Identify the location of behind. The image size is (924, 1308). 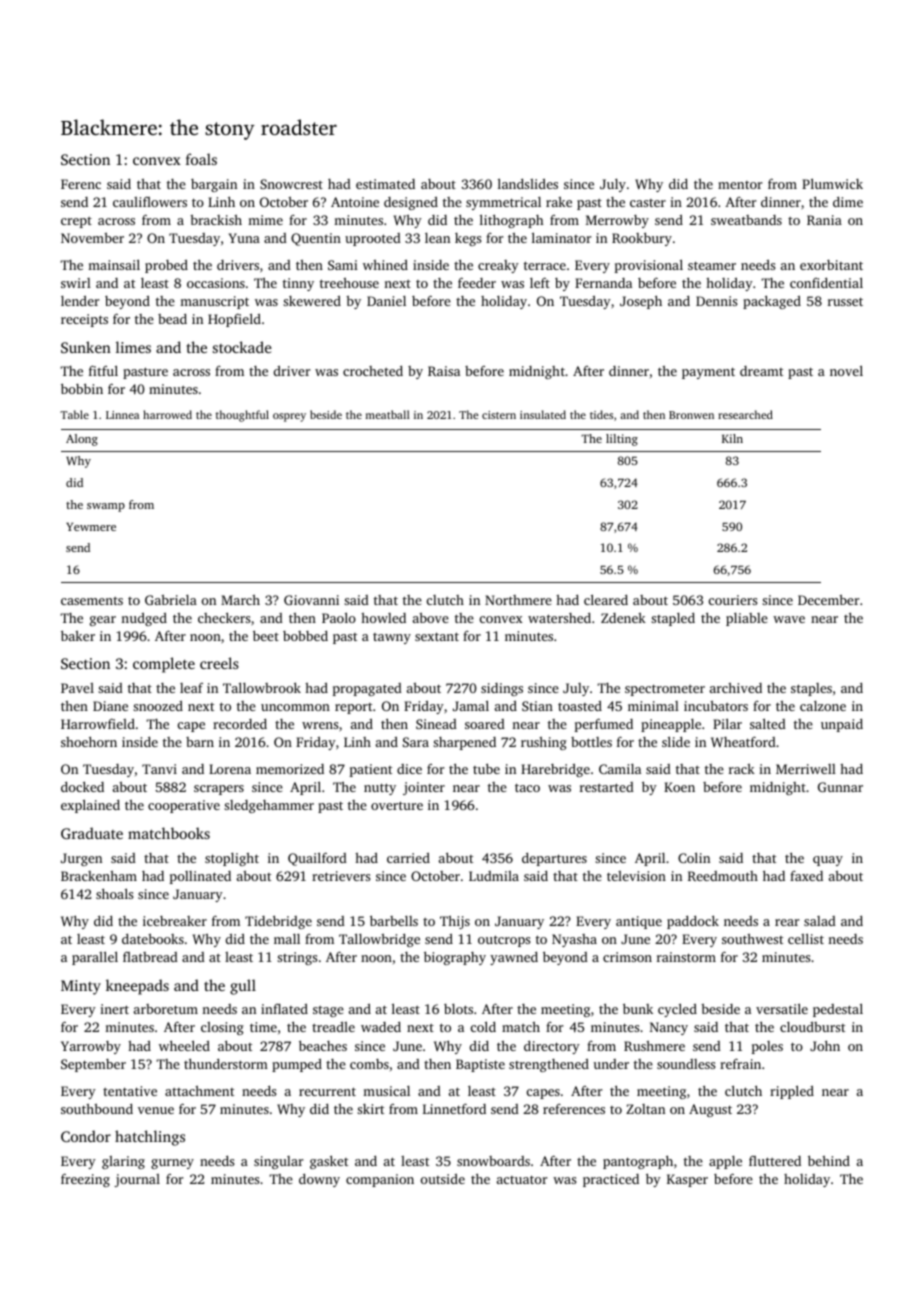
(829, 1160).
